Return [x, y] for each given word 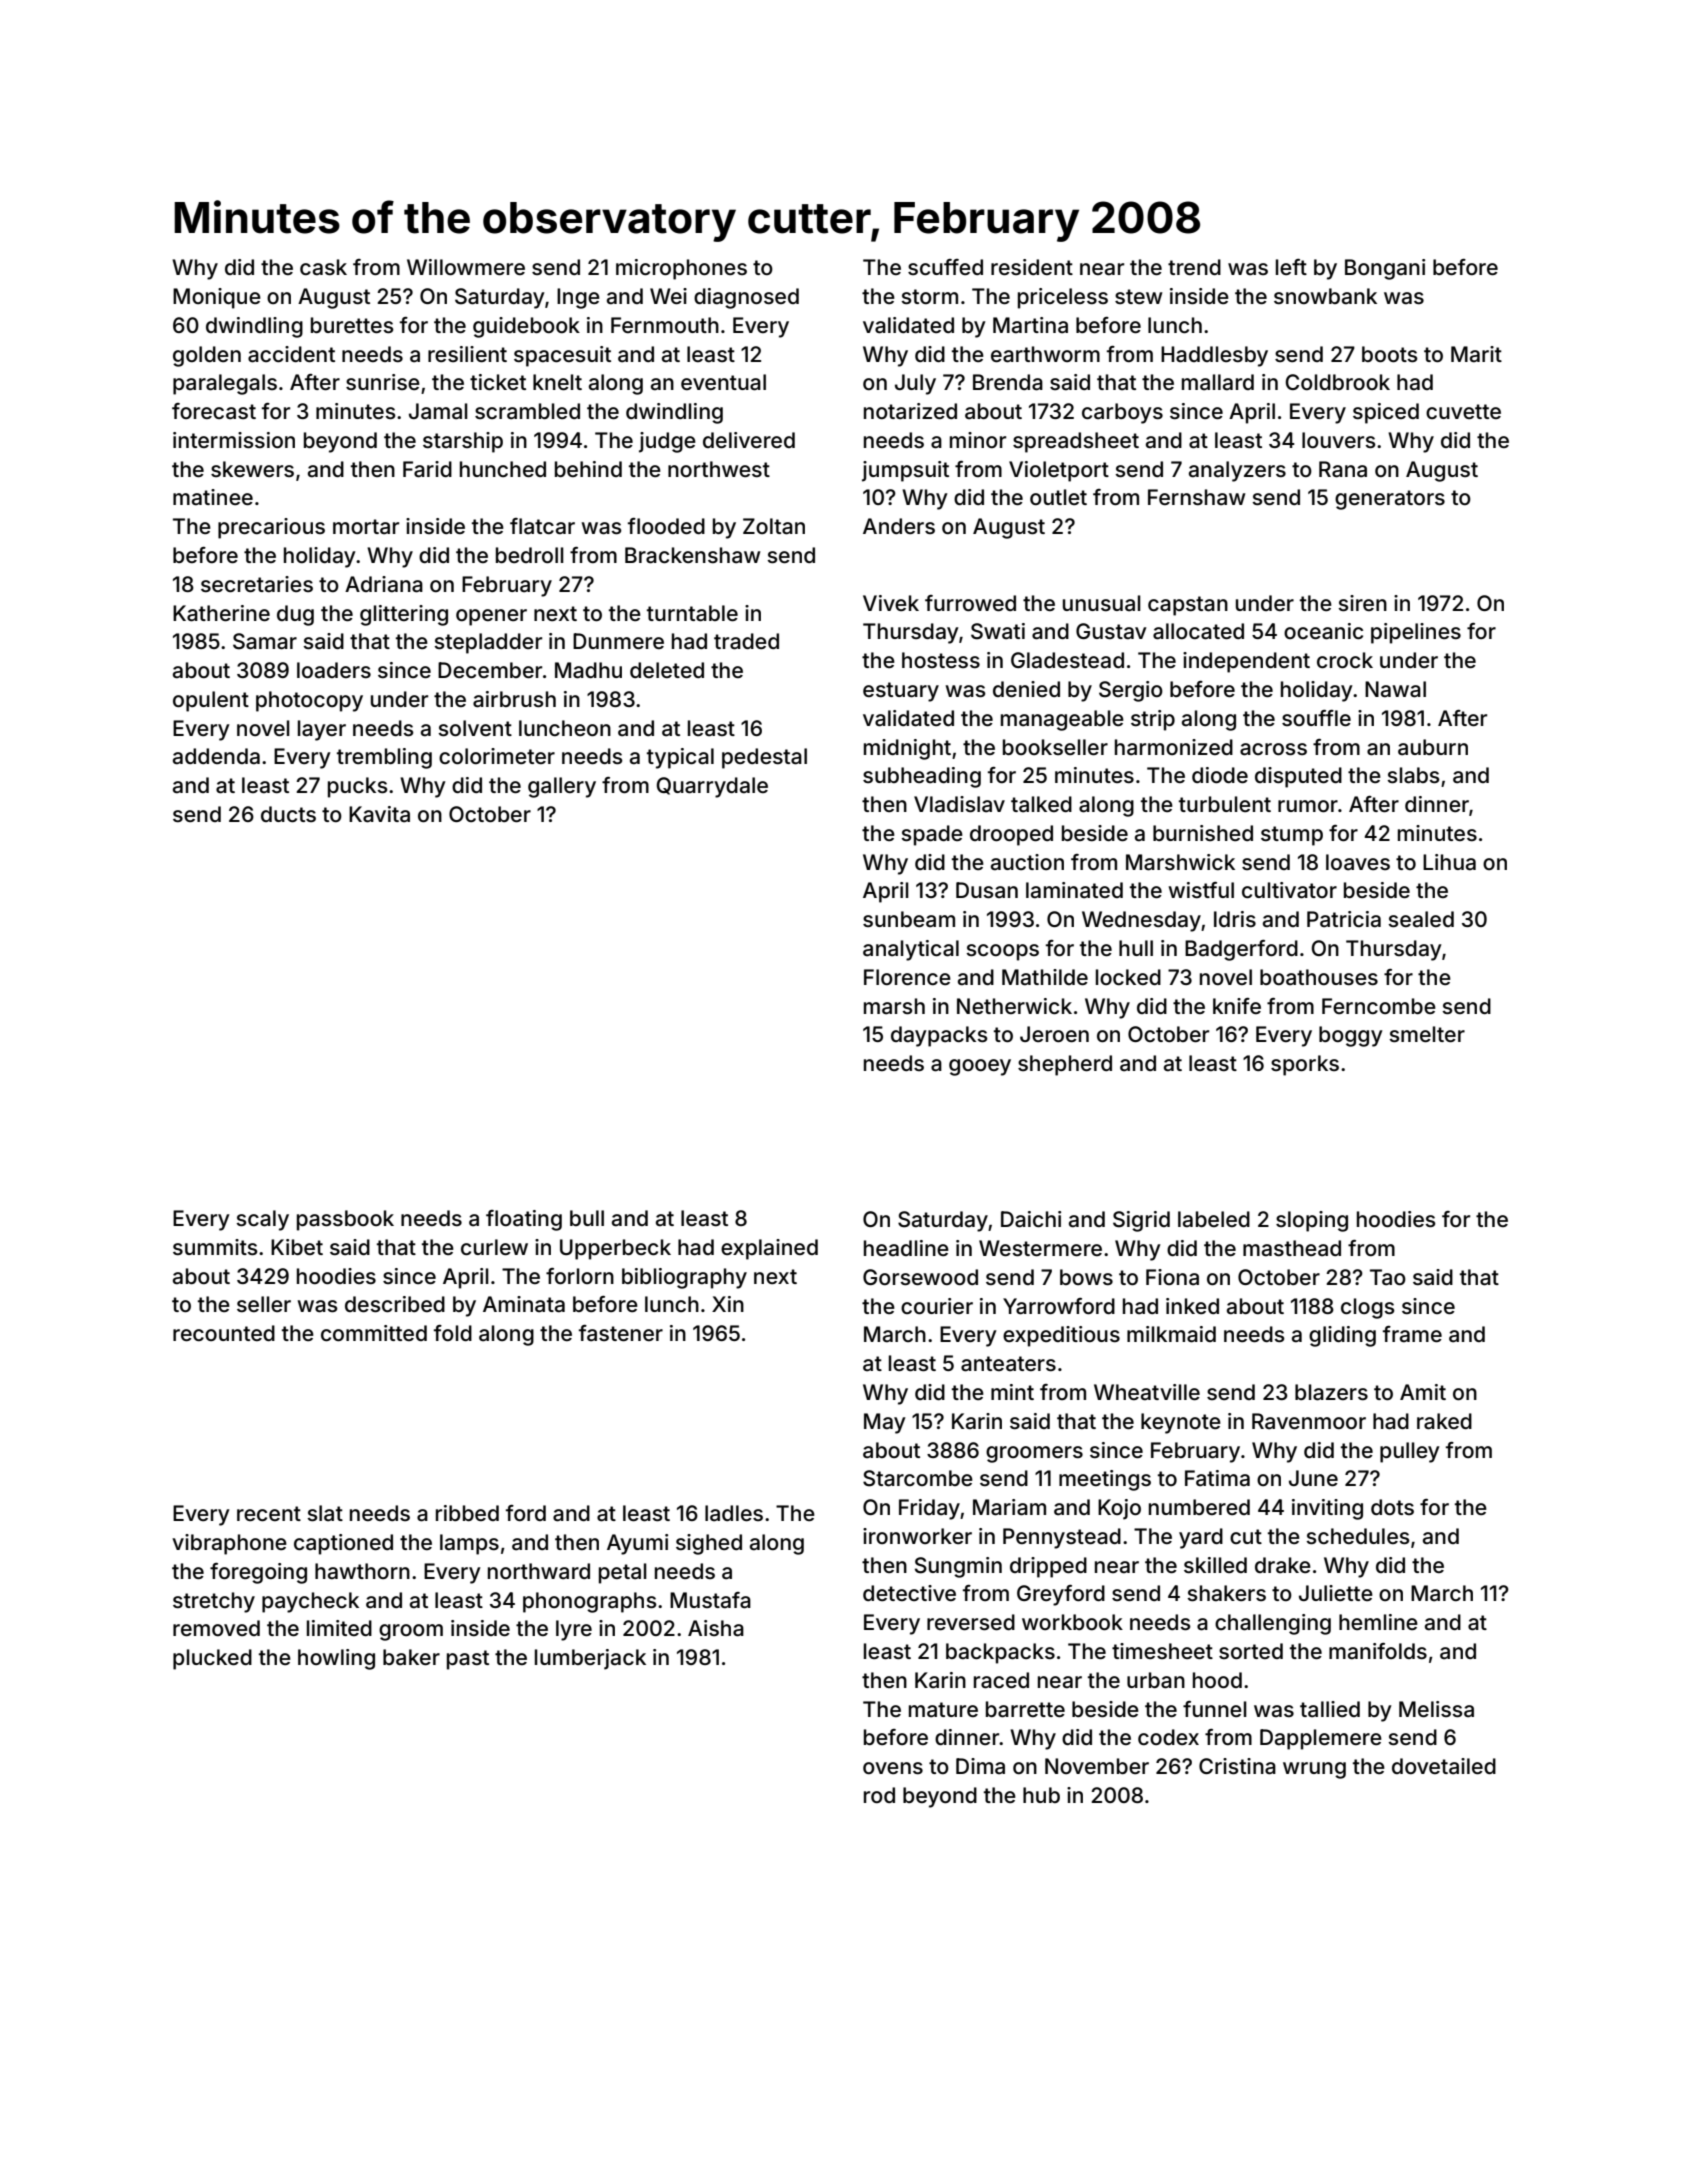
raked [1444, 1421]
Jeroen [1054, 1034]
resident [1032, 267]
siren [1362, 603]
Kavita [379, 814]
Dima [980, 1766]
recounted [224, 1333]
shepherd [1065, 1065]
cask [323, 267]
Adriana [384, 584]
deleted [667, 670]
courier [937, 1306]
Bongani [1385, 269]
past [468, 1660]
